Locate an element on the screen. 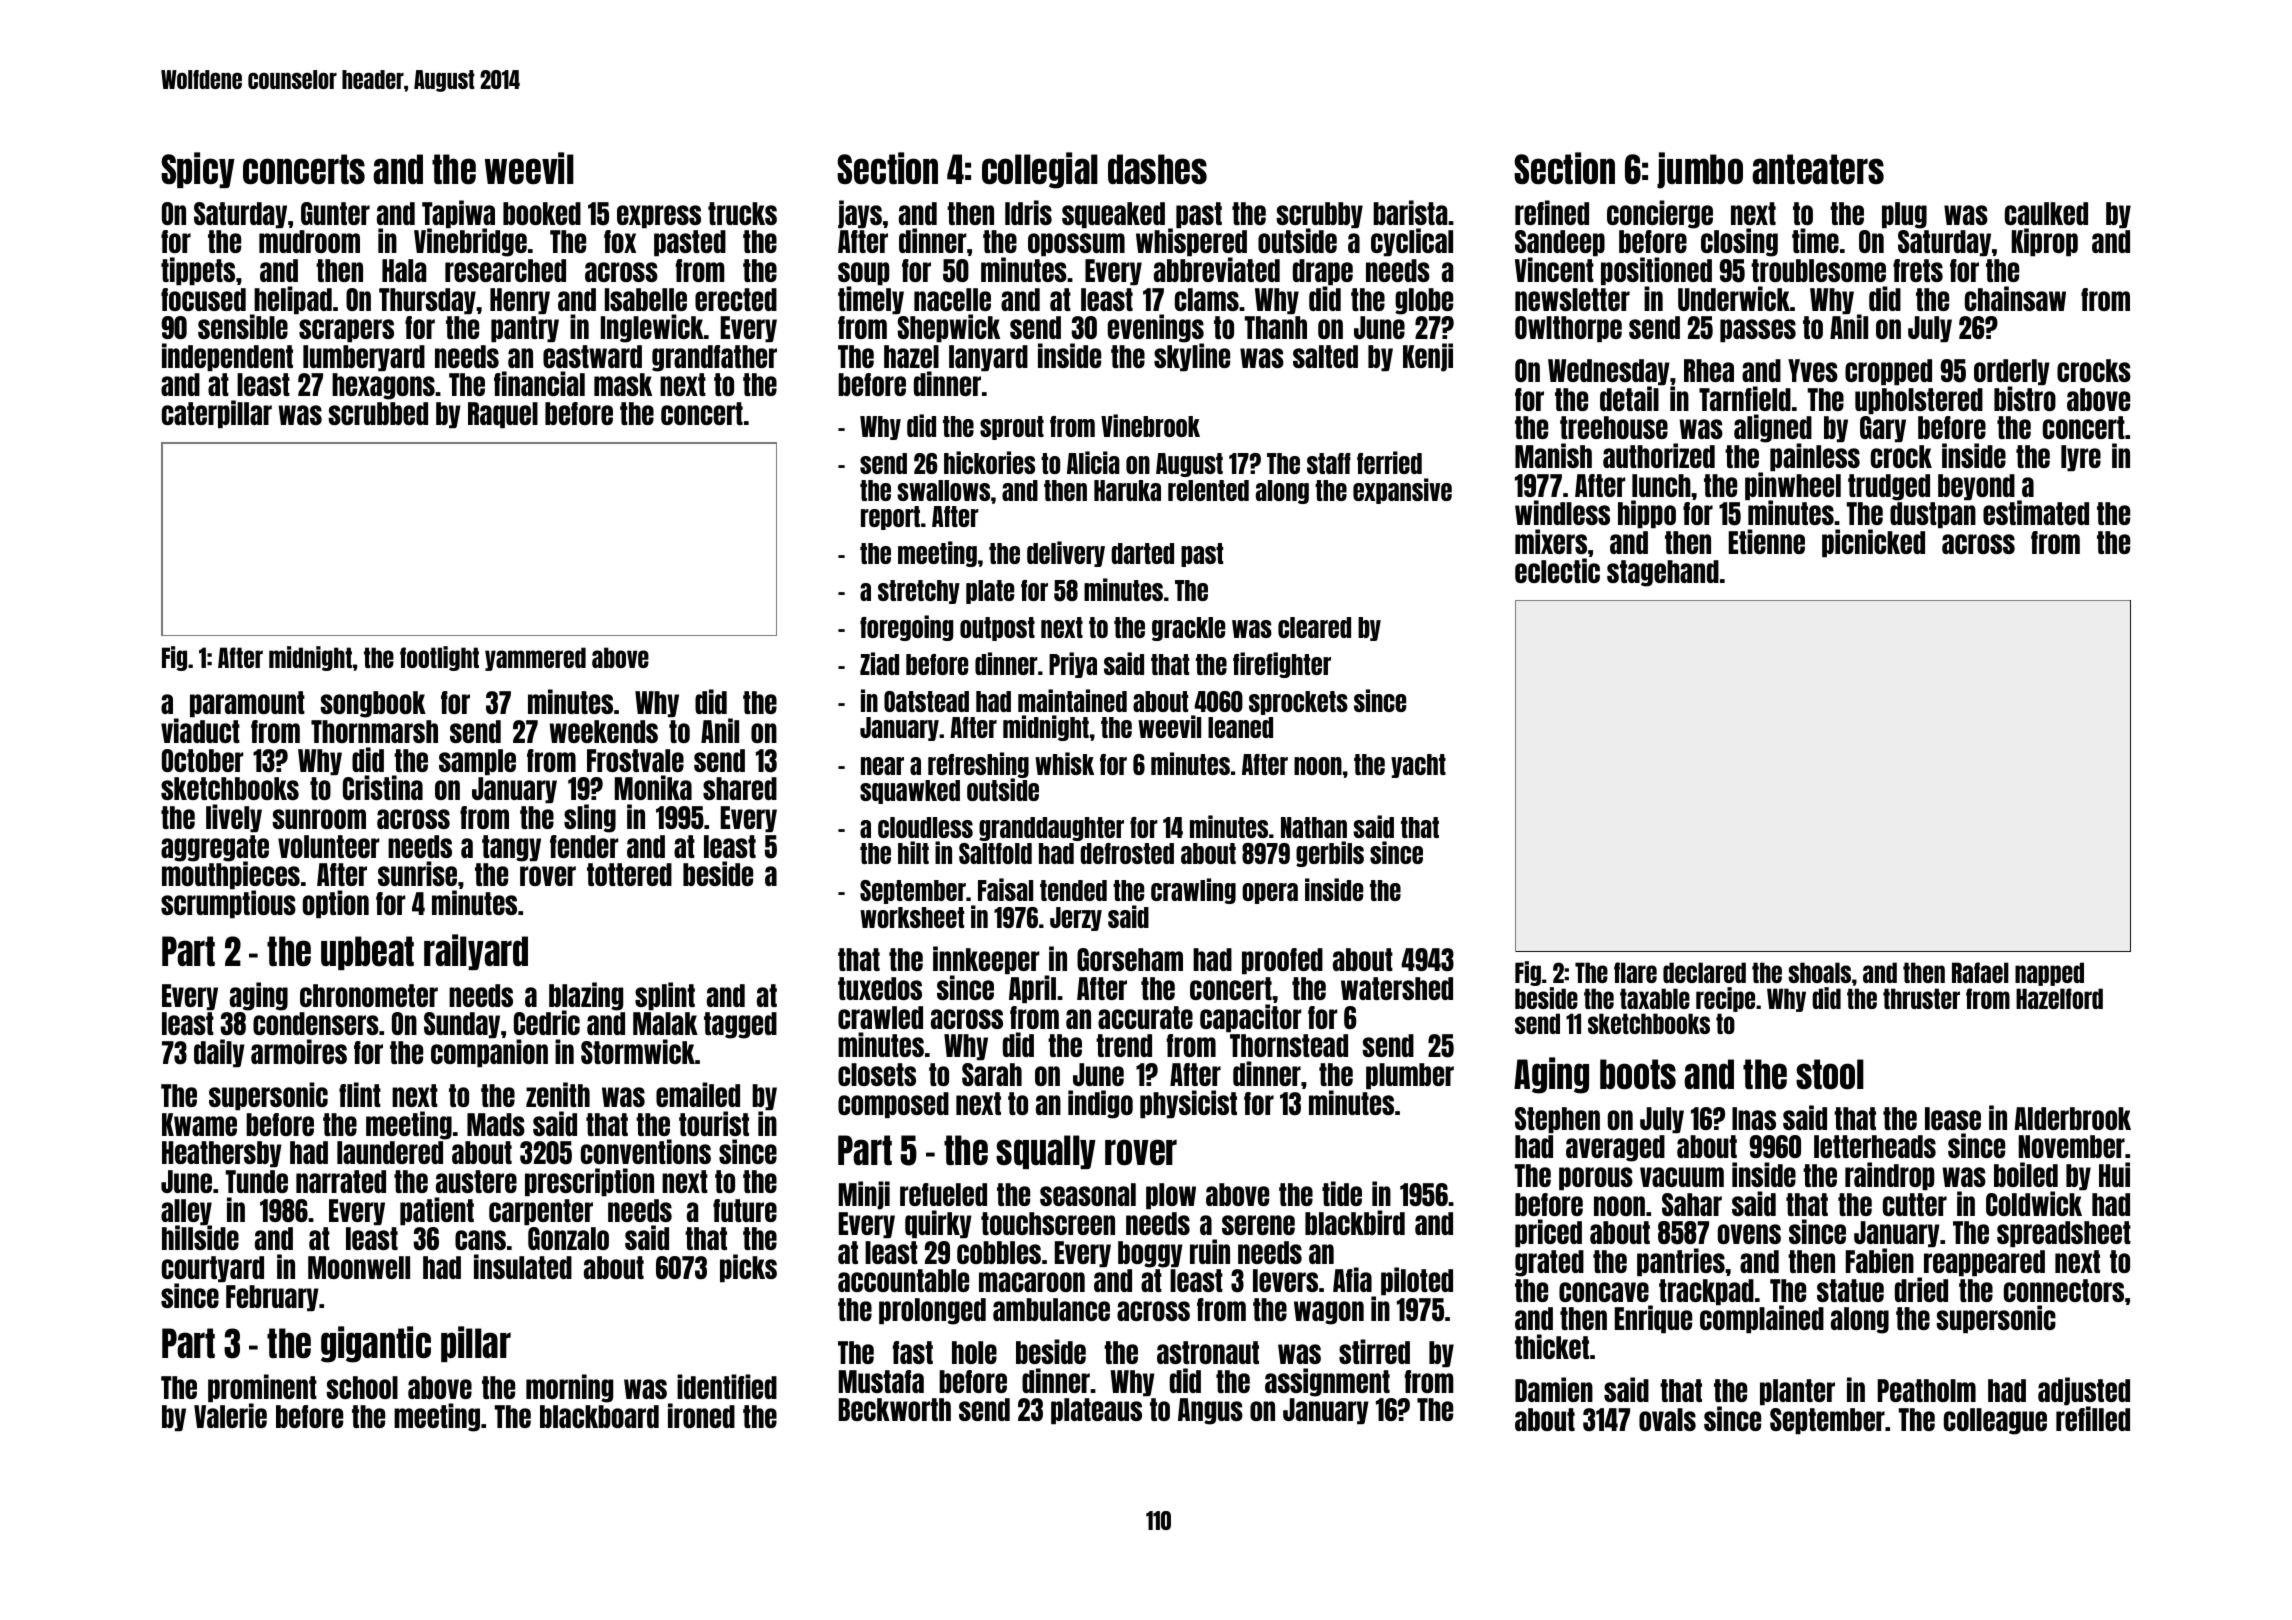 The image size is (2292, 1620). scrubbed is located at coordinates (378, 413).
